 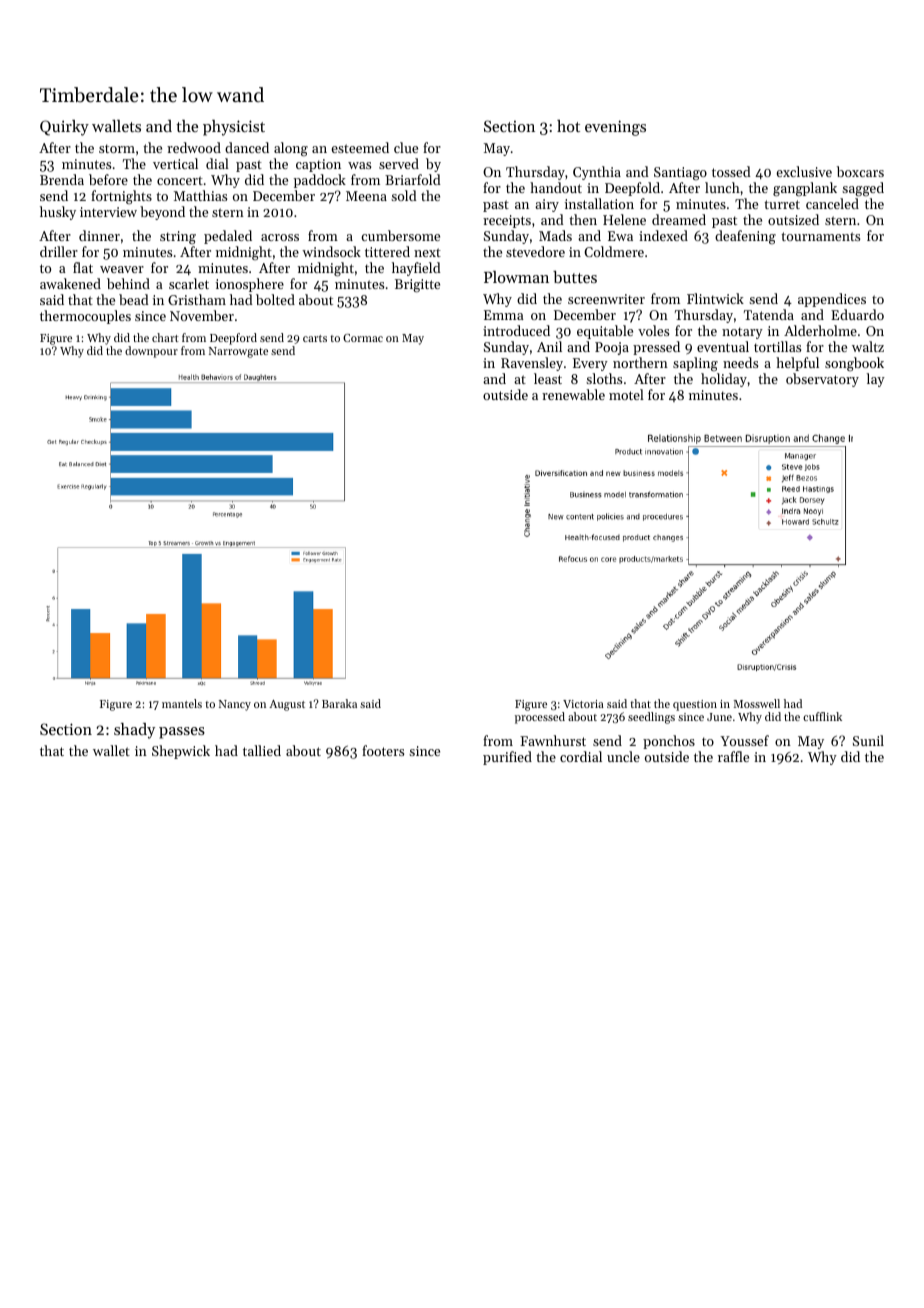 I want to click on Baraka, so click(x=339, y=703).
